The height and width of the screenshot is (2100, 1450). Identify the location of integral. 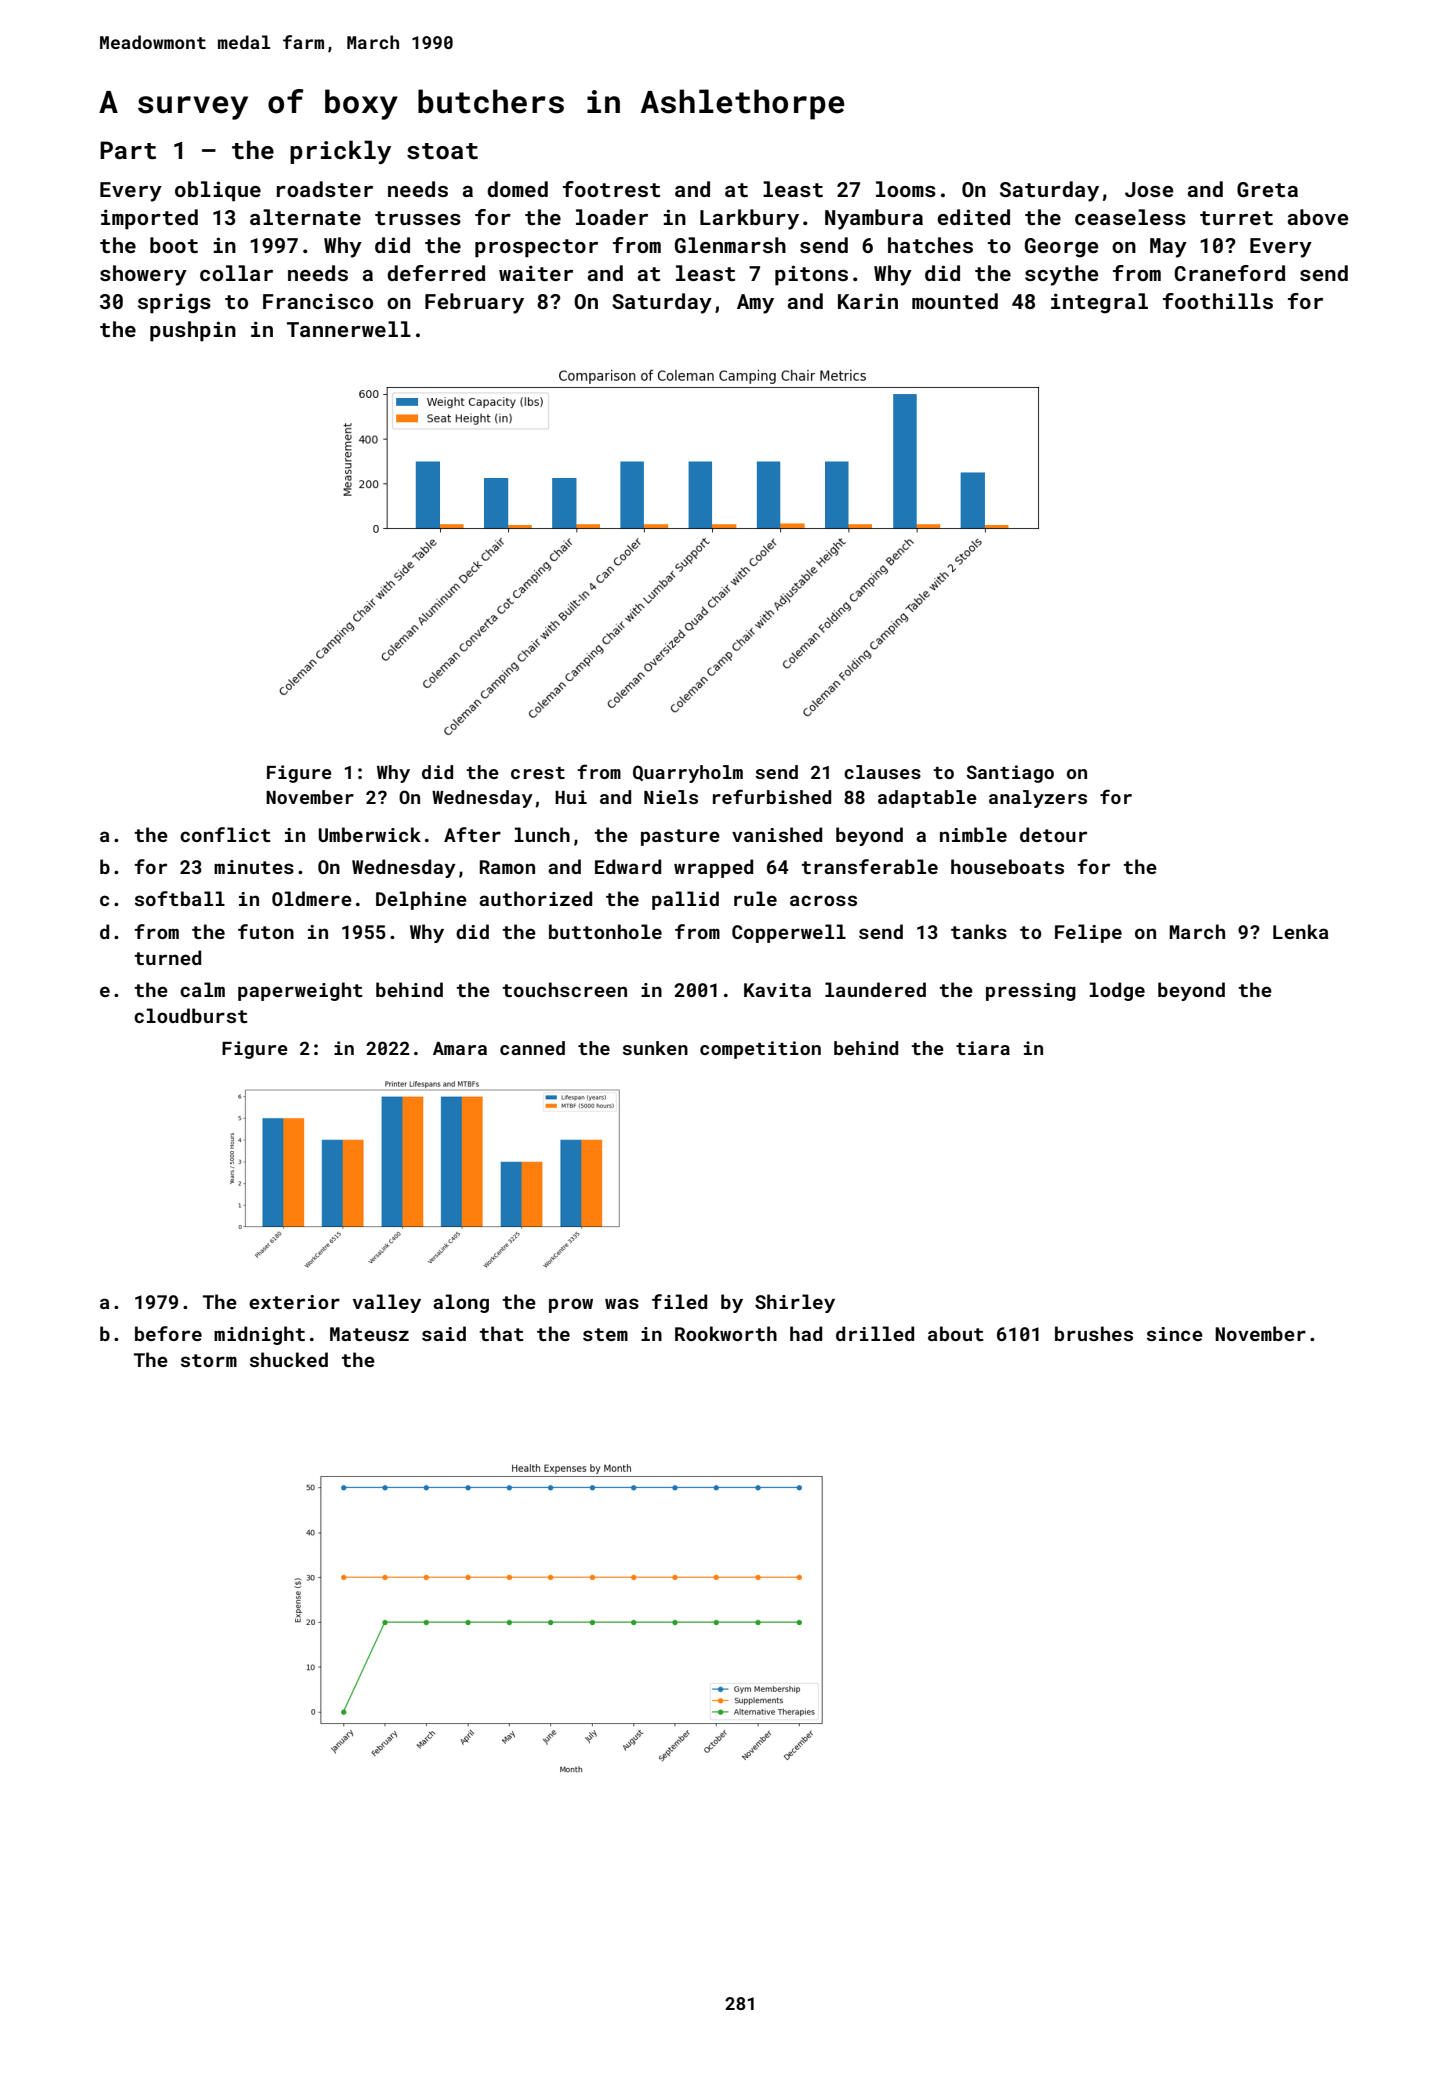
(1099, 303).
